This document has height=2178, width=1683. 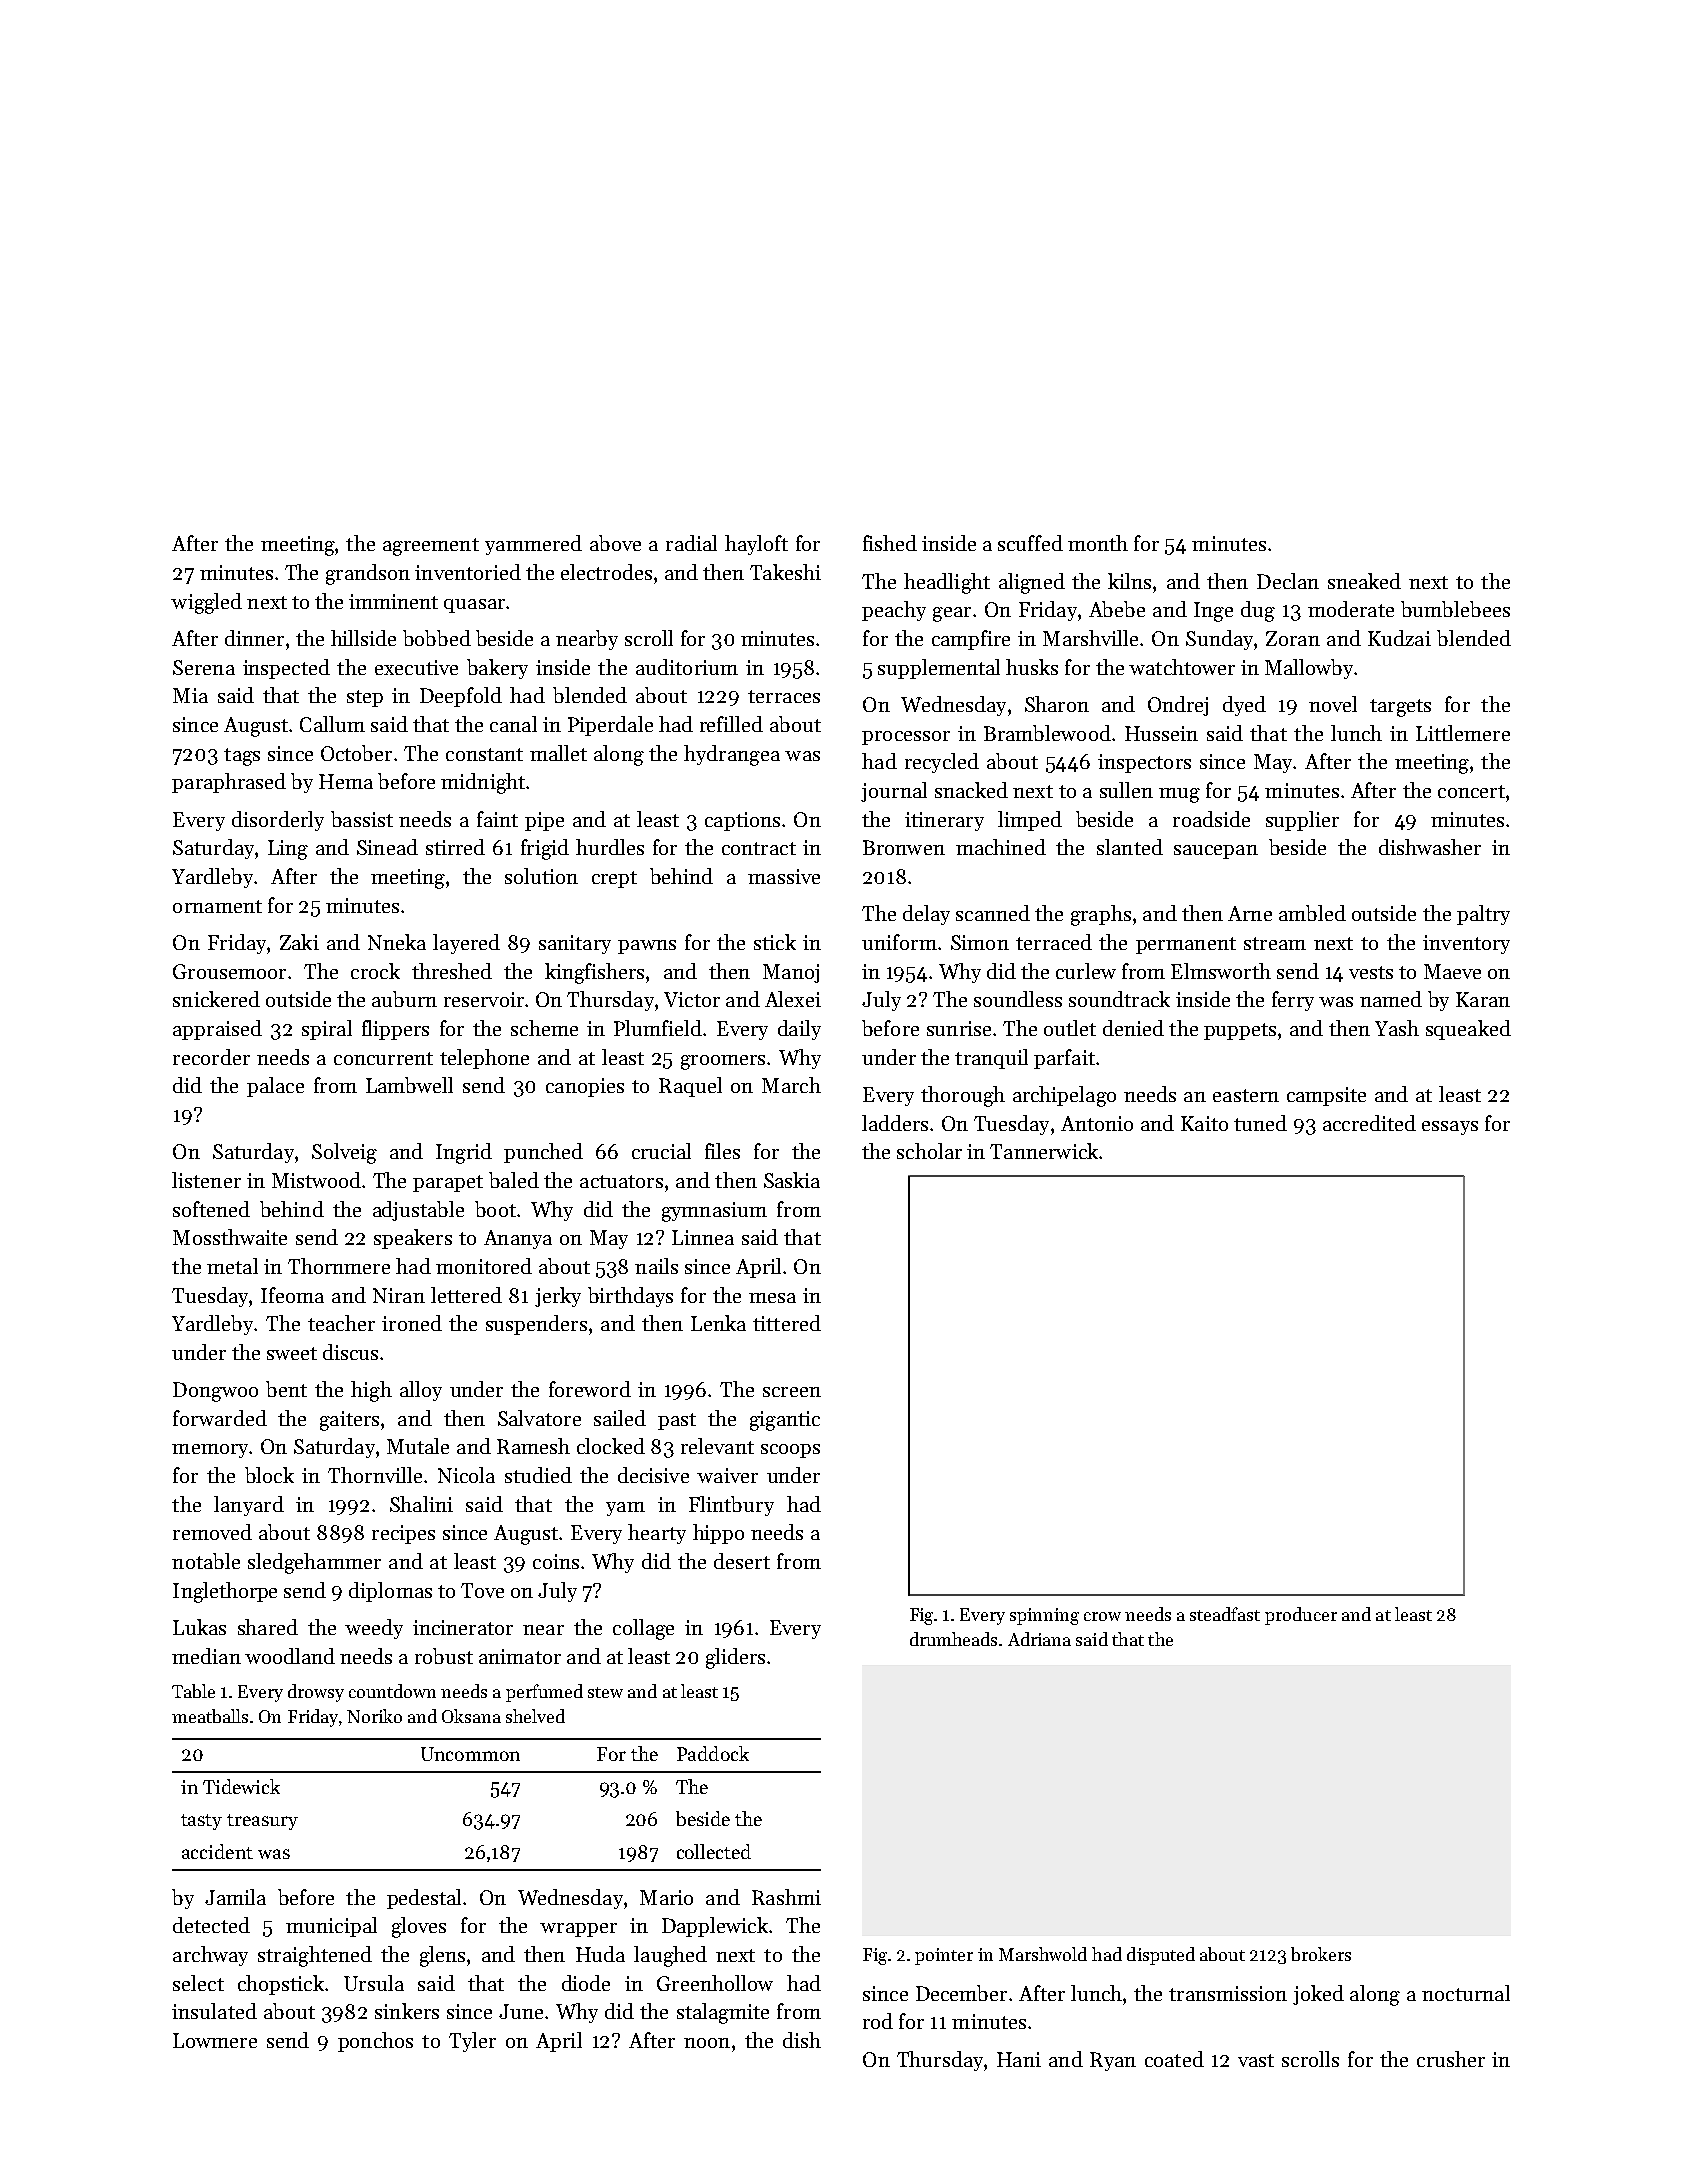 What do you see at coordinates (1301, 1616) in the document?
I see `producer` at bounding box center [1301, 1616].
